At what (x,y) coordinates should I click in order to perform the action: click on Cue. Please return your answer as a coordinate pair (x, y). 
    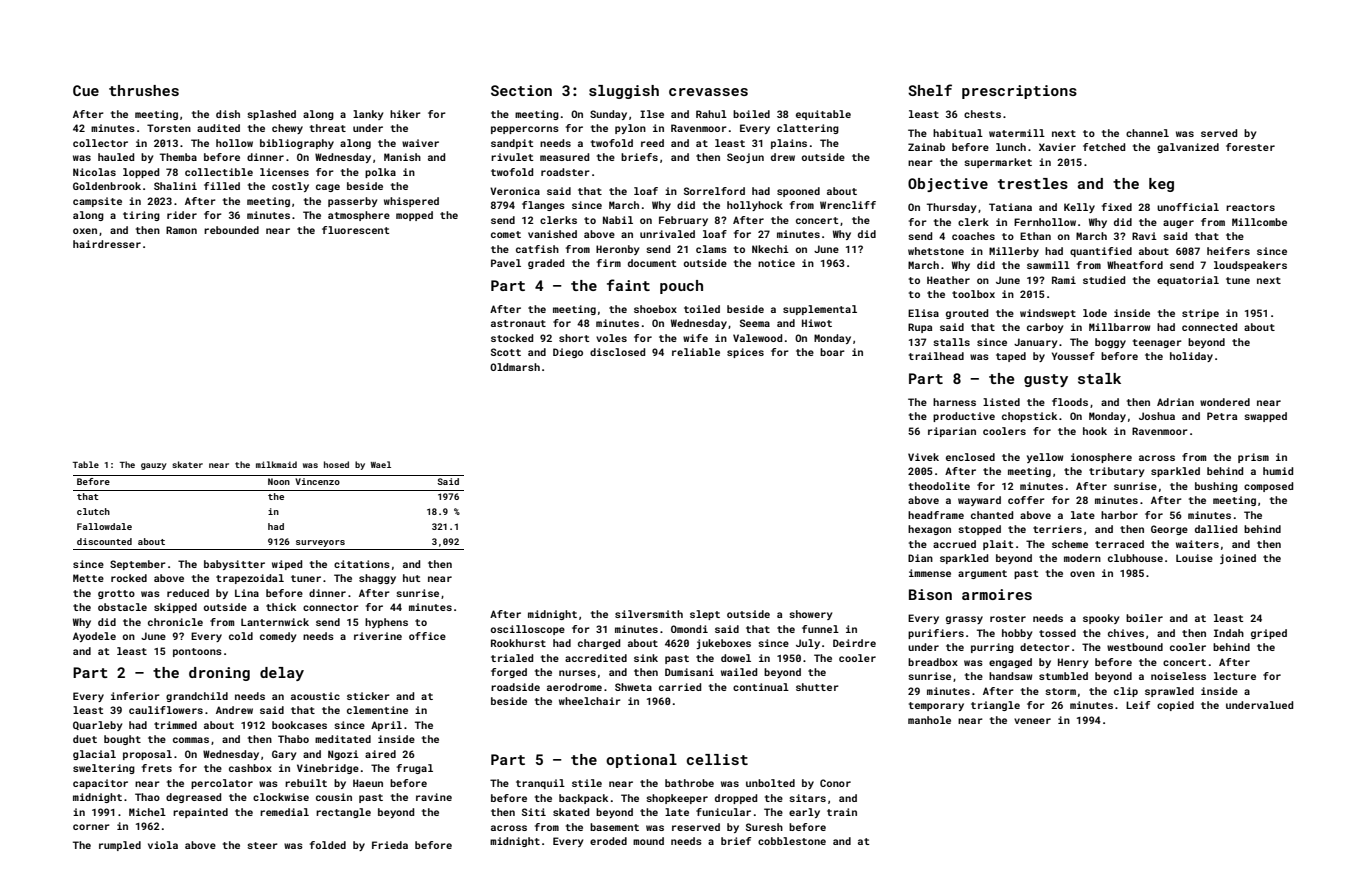
    Looking at the image, I should click on (86, 90).
